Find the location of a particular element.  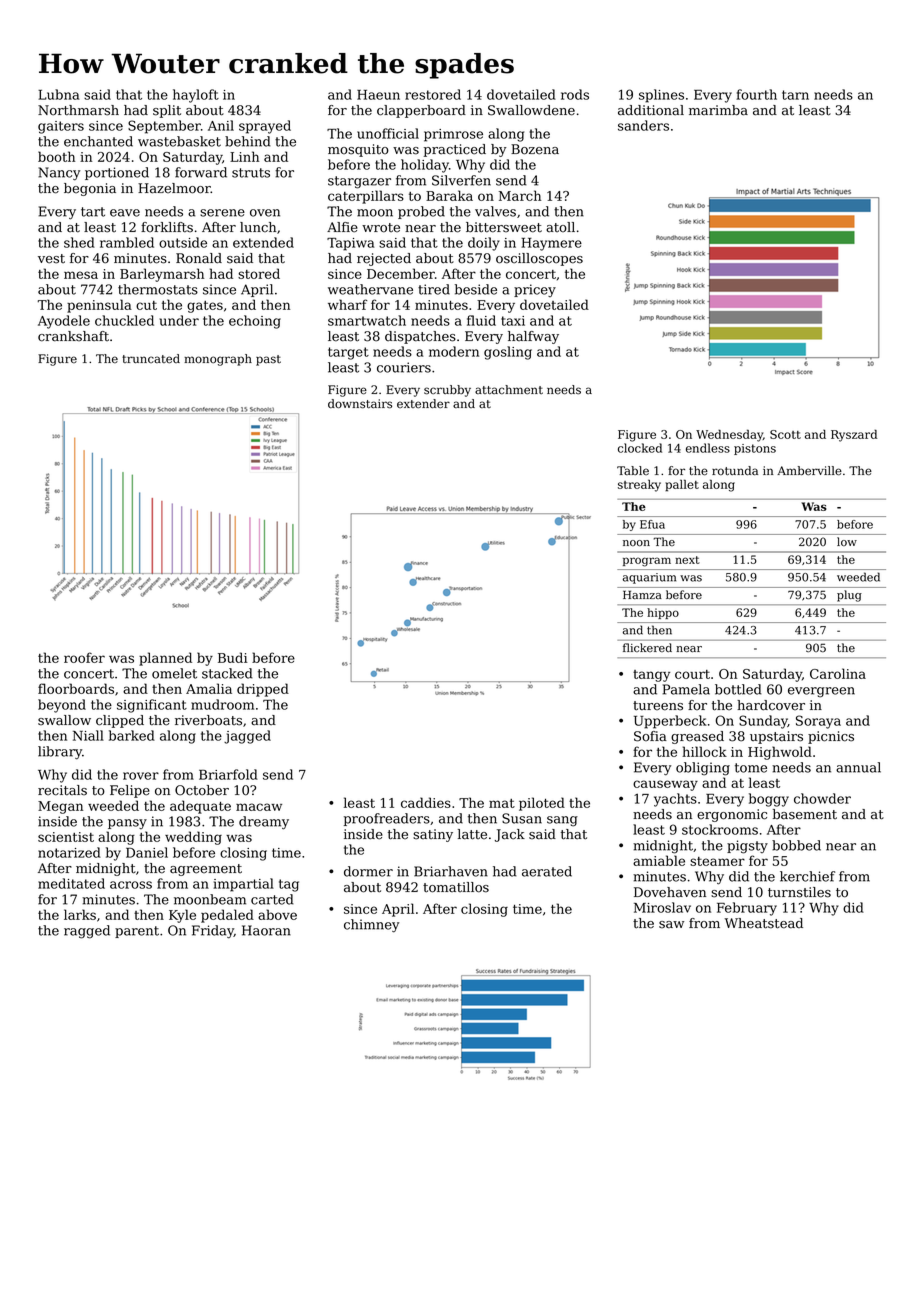

truncated is located at coordinates (151, 359).
